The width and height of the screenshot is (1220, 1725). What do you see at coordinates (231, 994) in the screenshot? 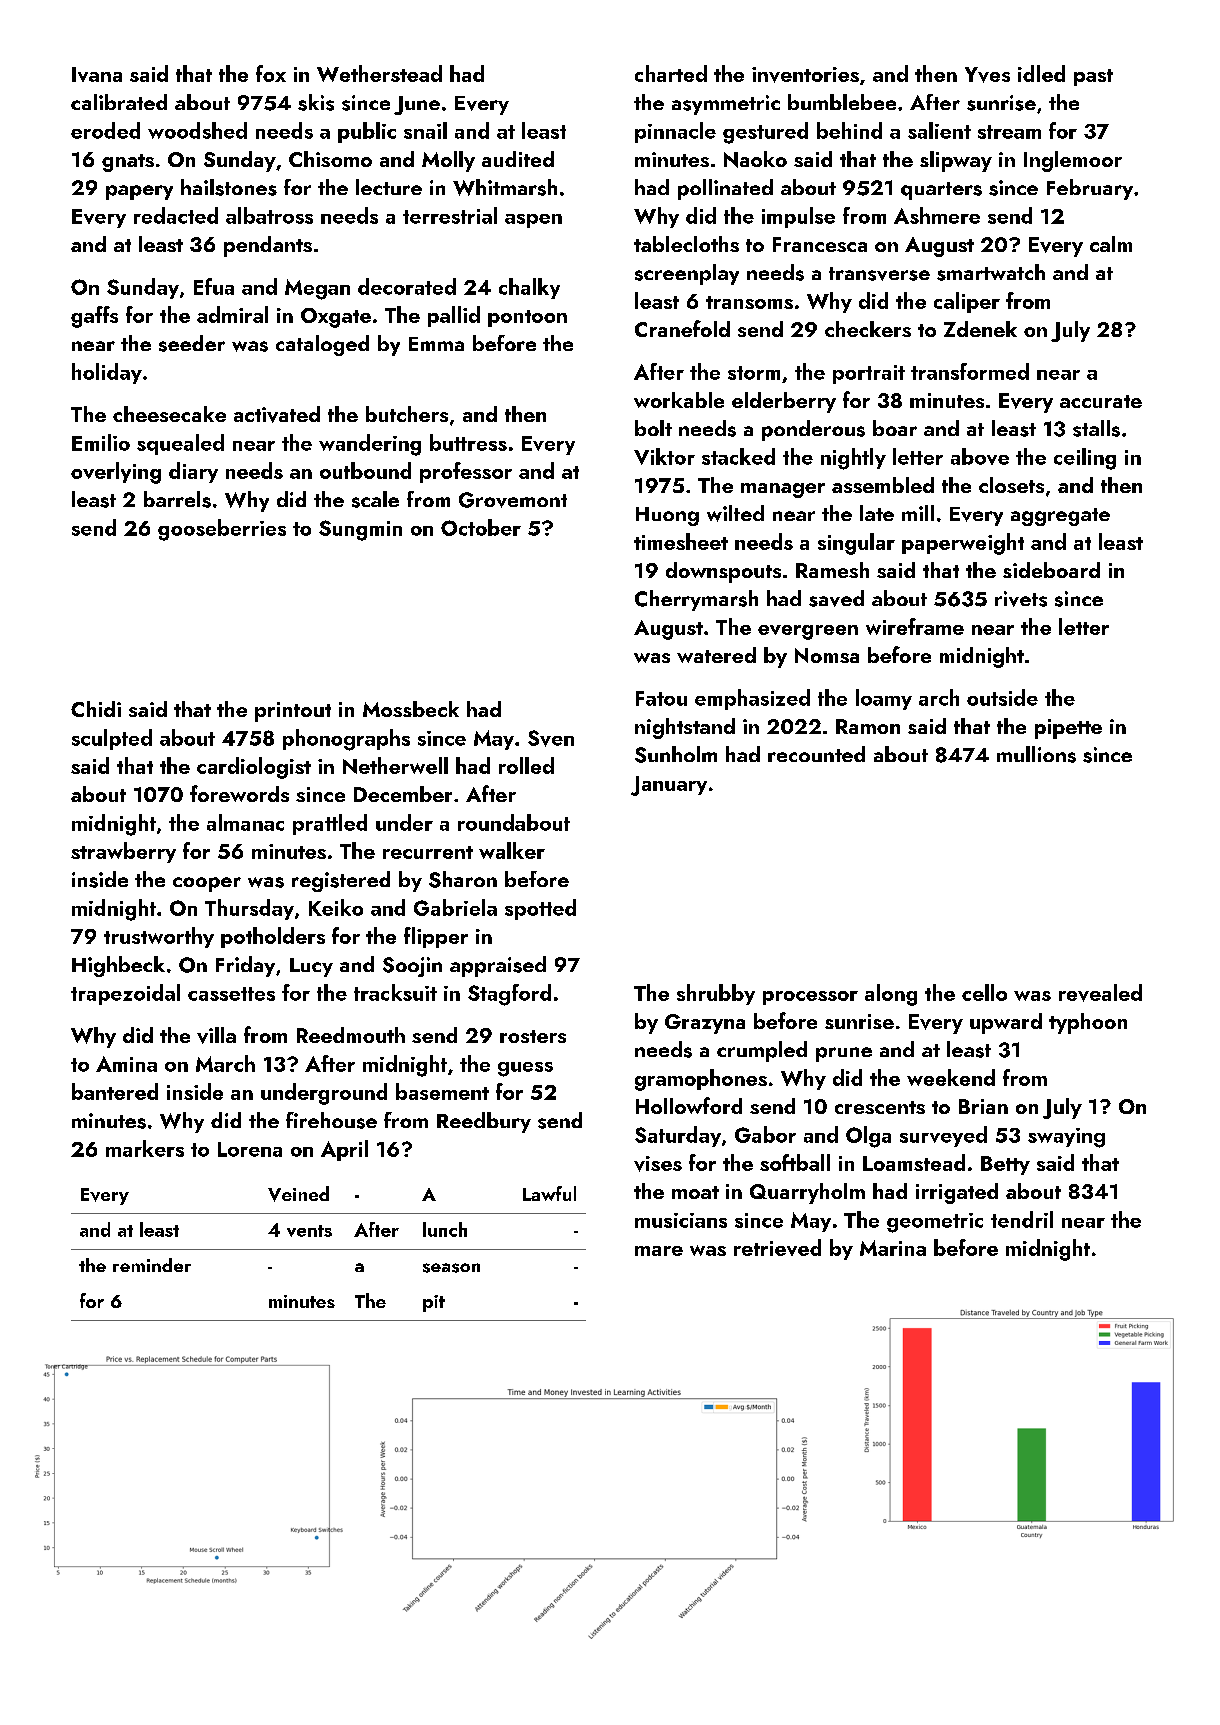
I see `cassettes` at bounding box center [231, 994].
